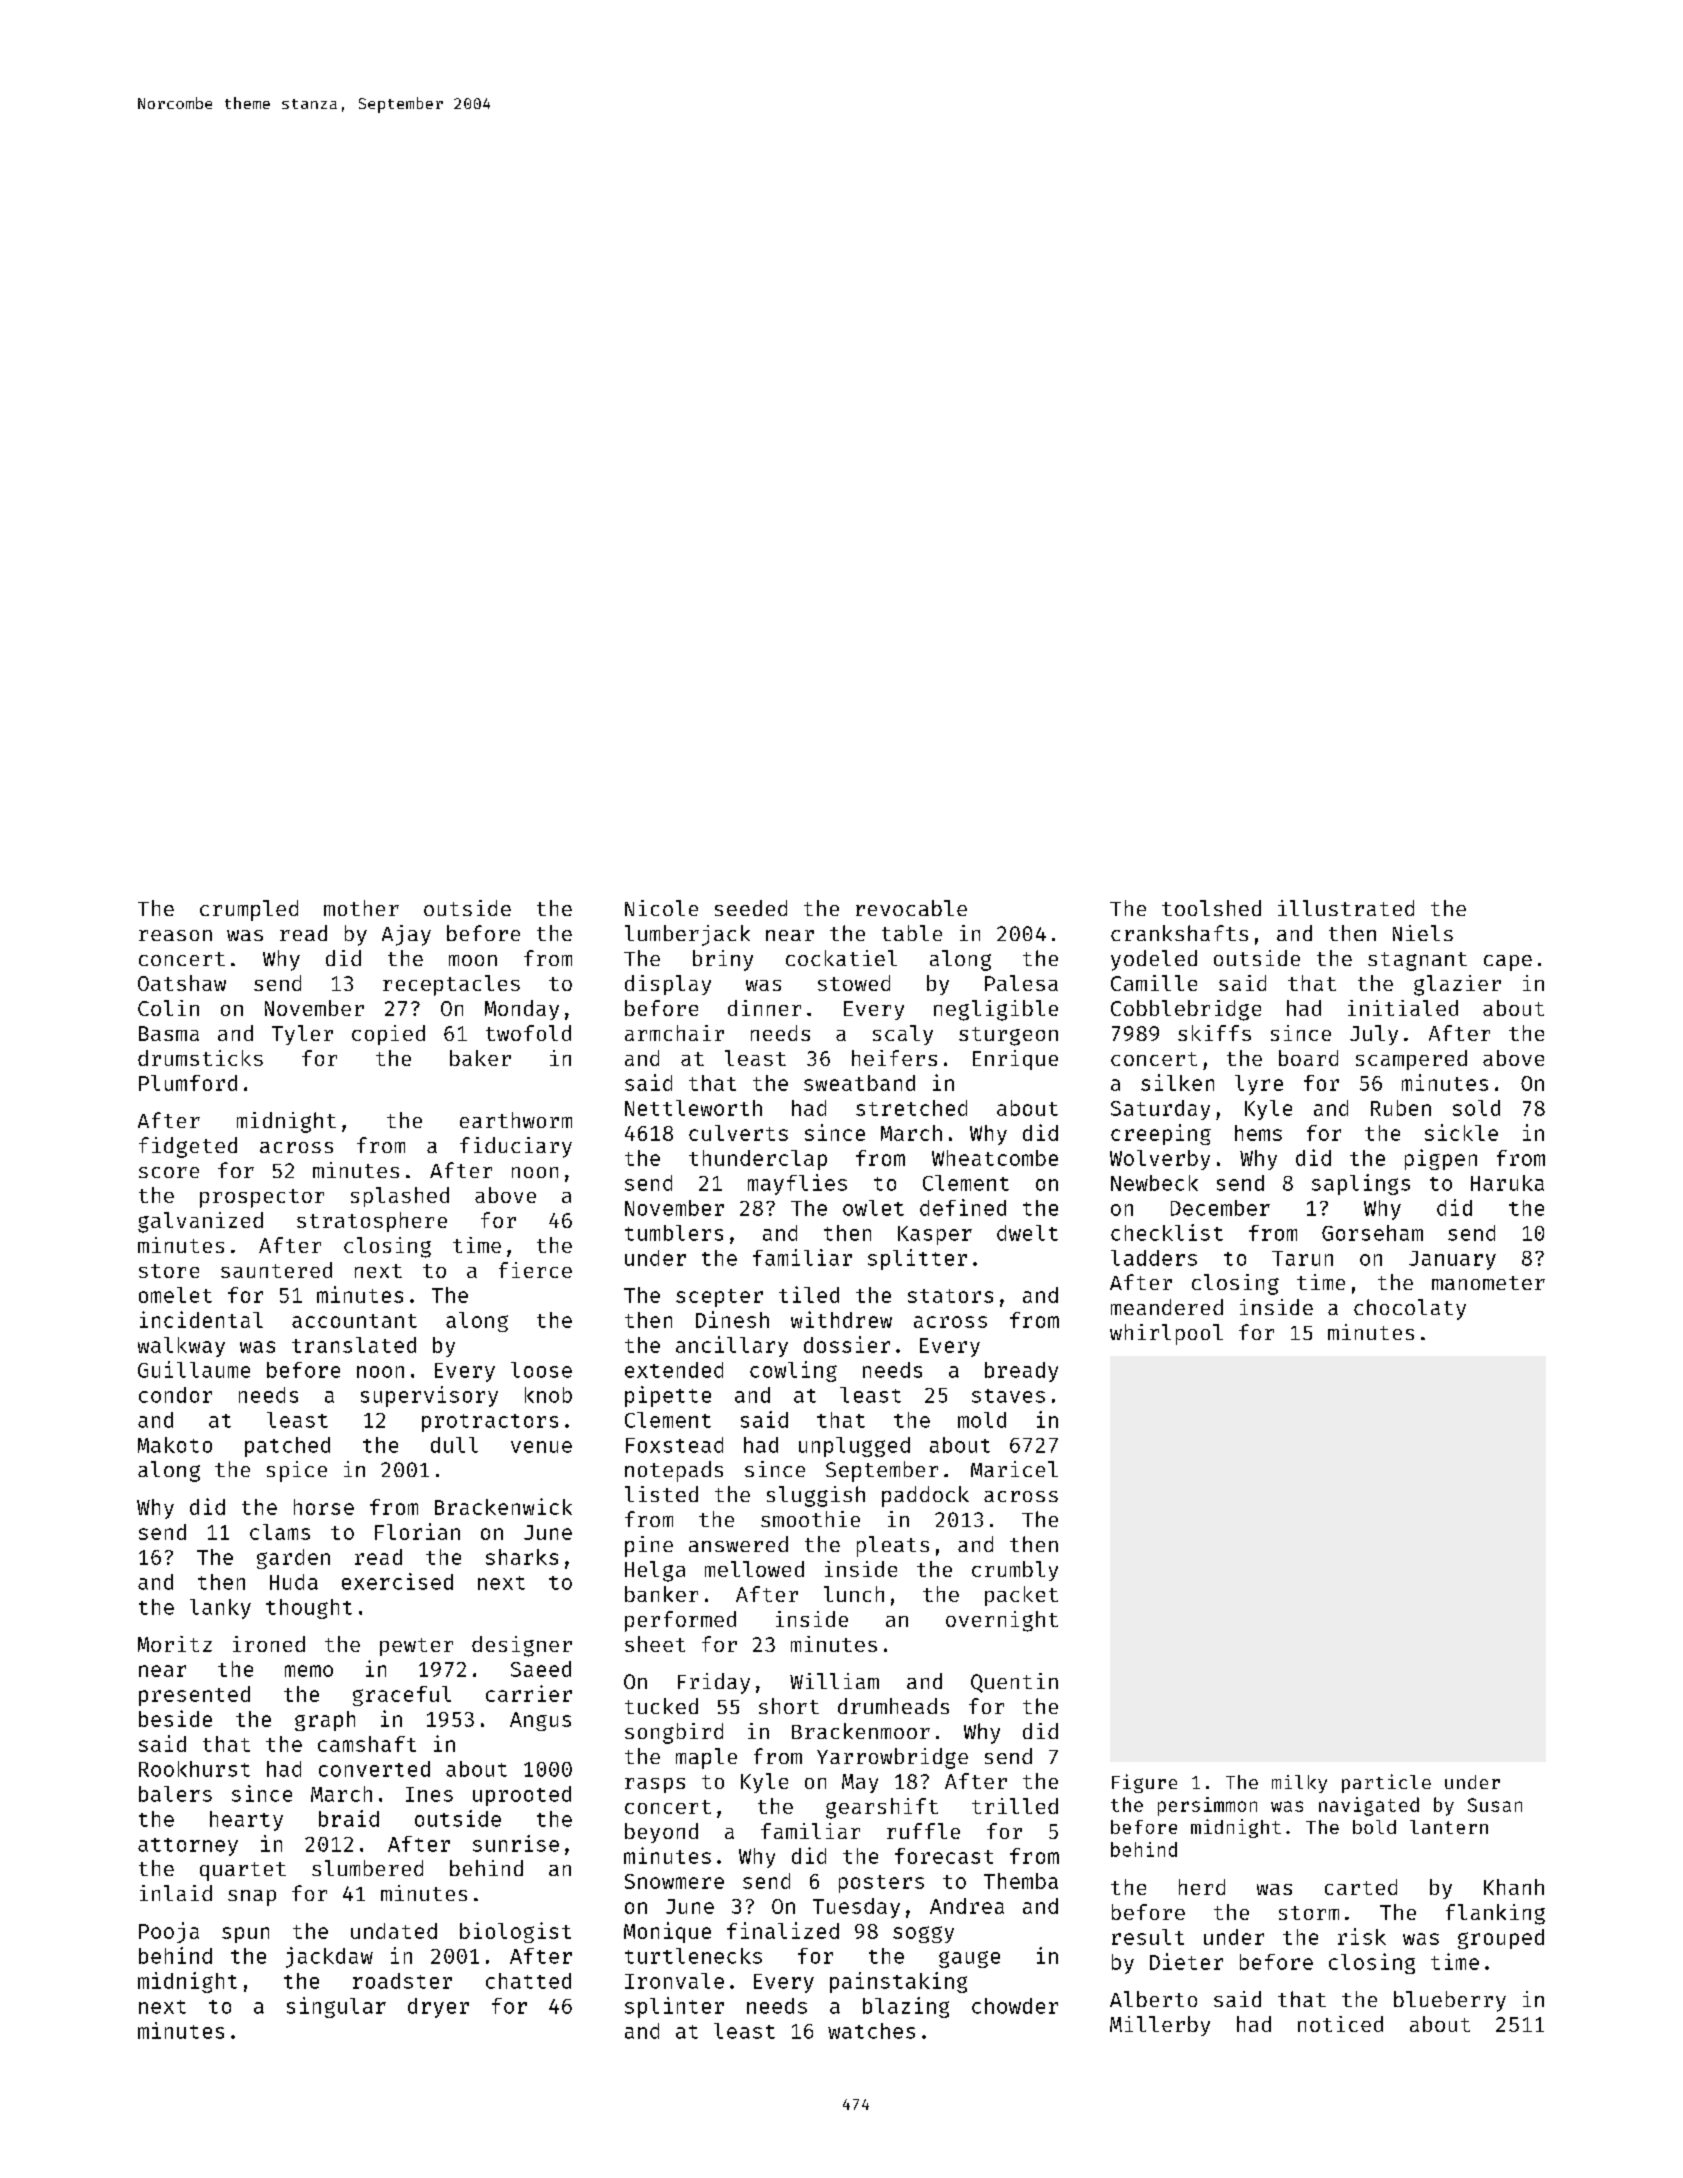 The height and width of the page is (2178, 1683). What do you see at coordinates (1014, 1683) in the page?
I see `Quentin` at bounding box center [1014, 1683].
